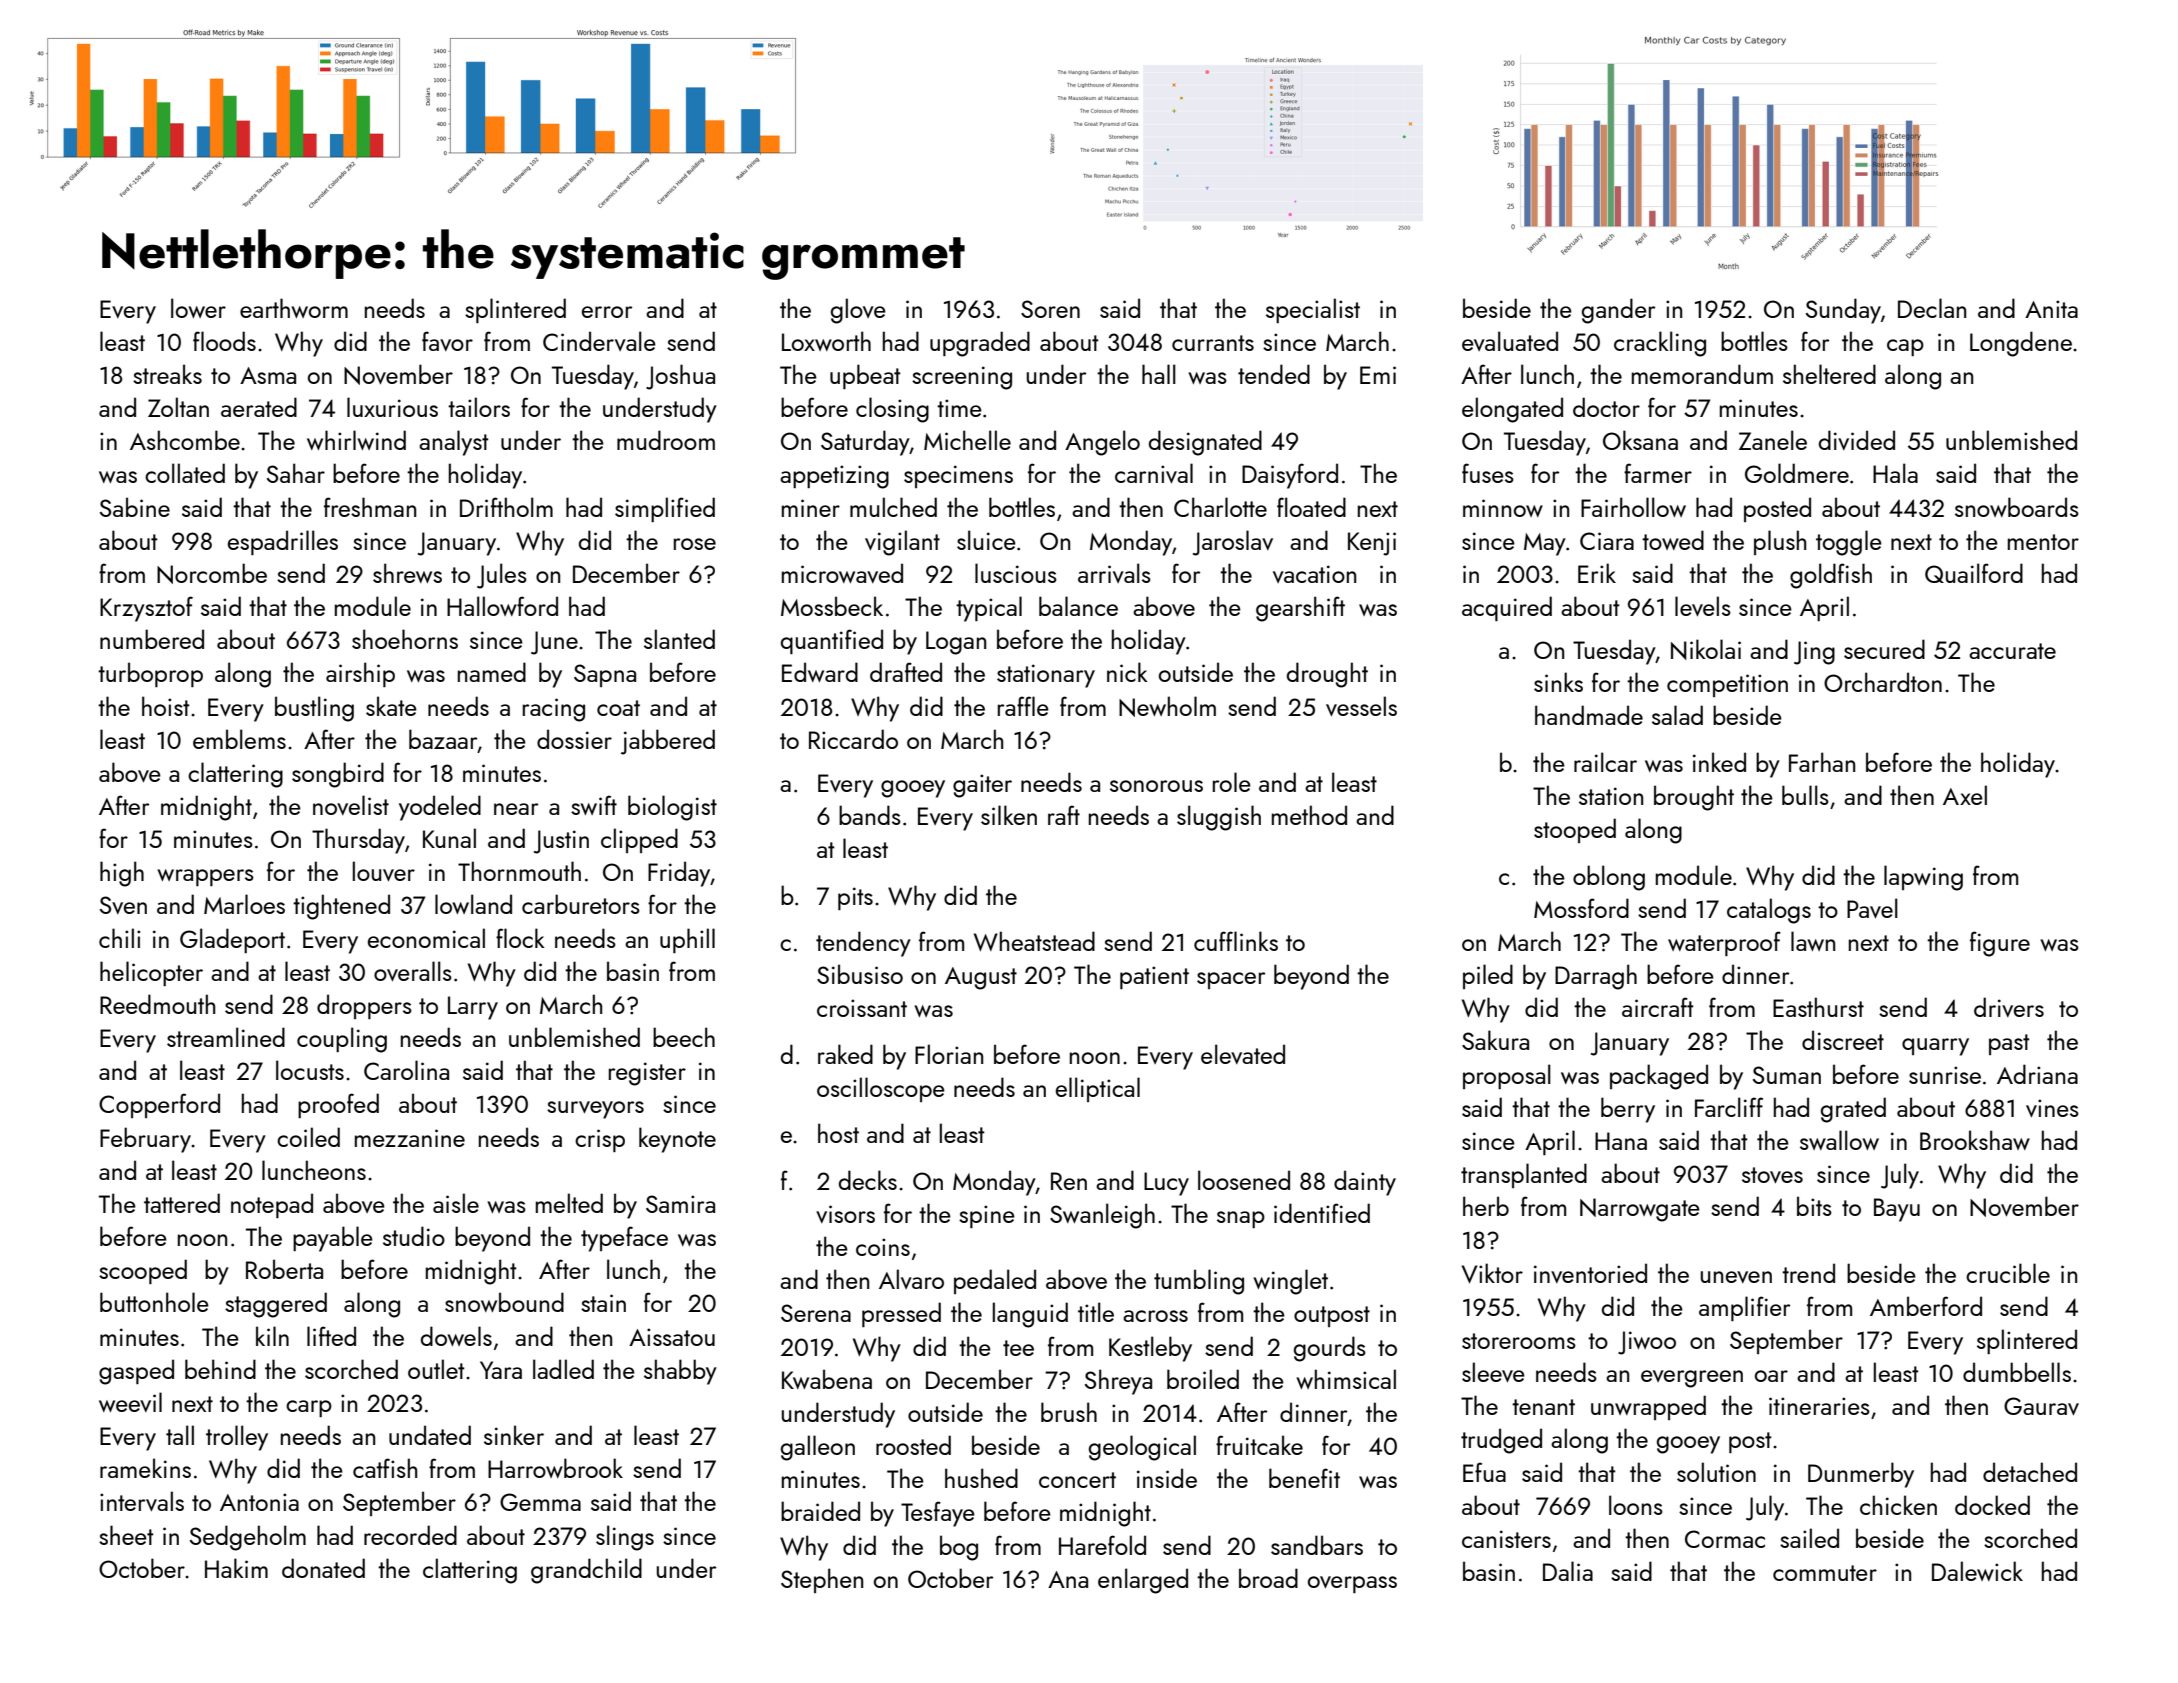  What do you see at coordinates (1205, 443) in the document?
I see `designated` at bounding box center [1205, 443].
